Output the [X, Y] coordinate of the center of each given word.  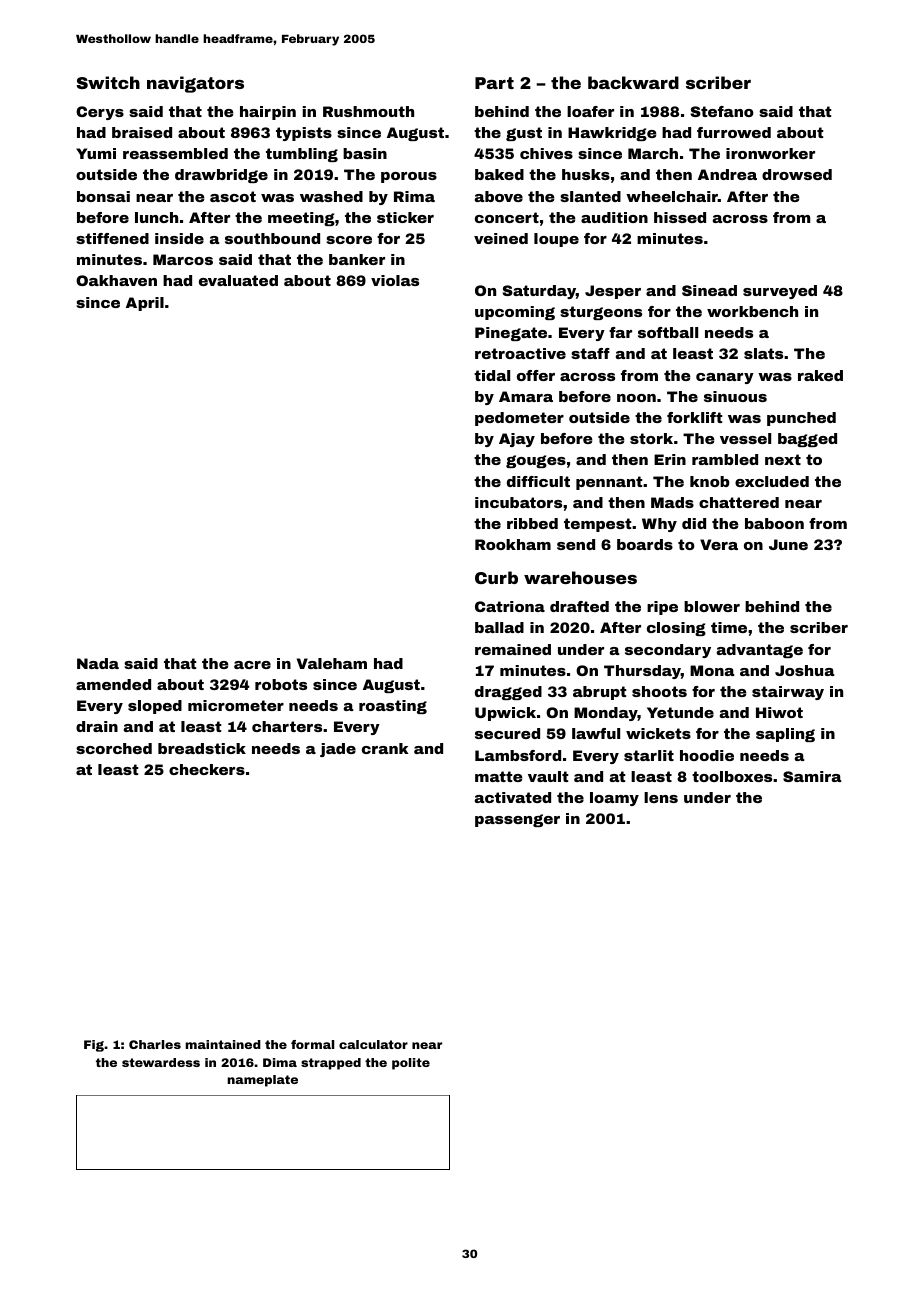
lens [661, 797]
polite [411, 1064]
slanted [590, 196]
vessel [745, 438]
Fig [94, 1046]
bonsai [103, 196]
